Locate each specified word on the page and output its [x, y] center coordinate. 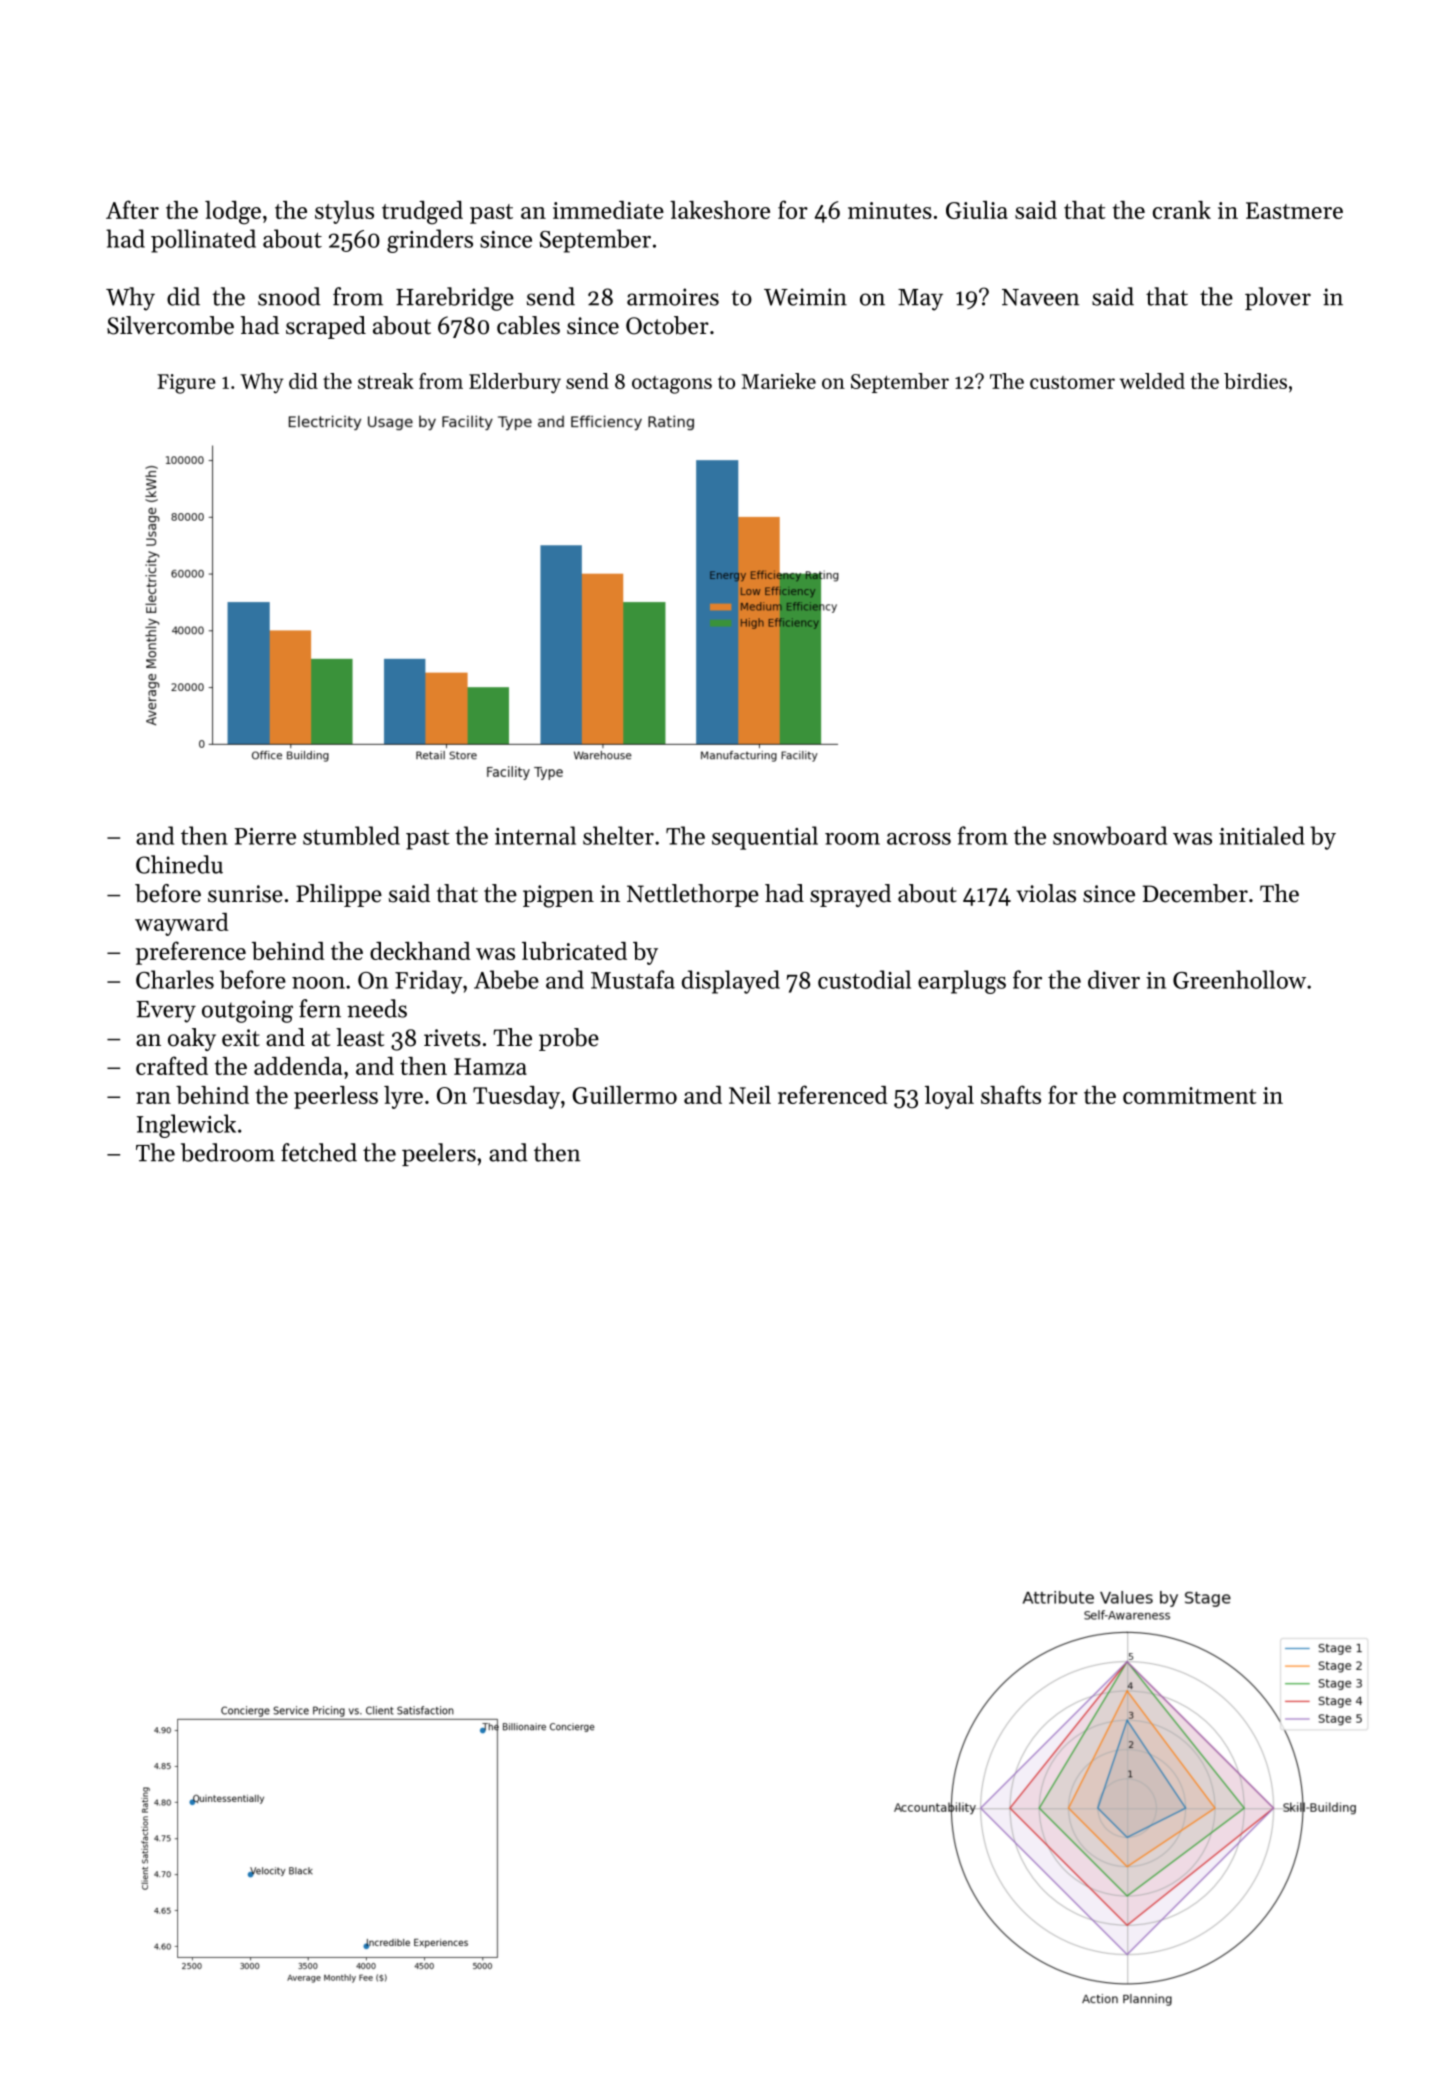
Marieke [779, 381]
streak [386, 381]
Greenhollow [1239, 979]
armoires [673, 297]
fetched [319, 1152]
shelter [618, 835]
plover [1278, 298]
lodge [233, 213]
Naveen [1041, 297]
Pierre [265, 836]
